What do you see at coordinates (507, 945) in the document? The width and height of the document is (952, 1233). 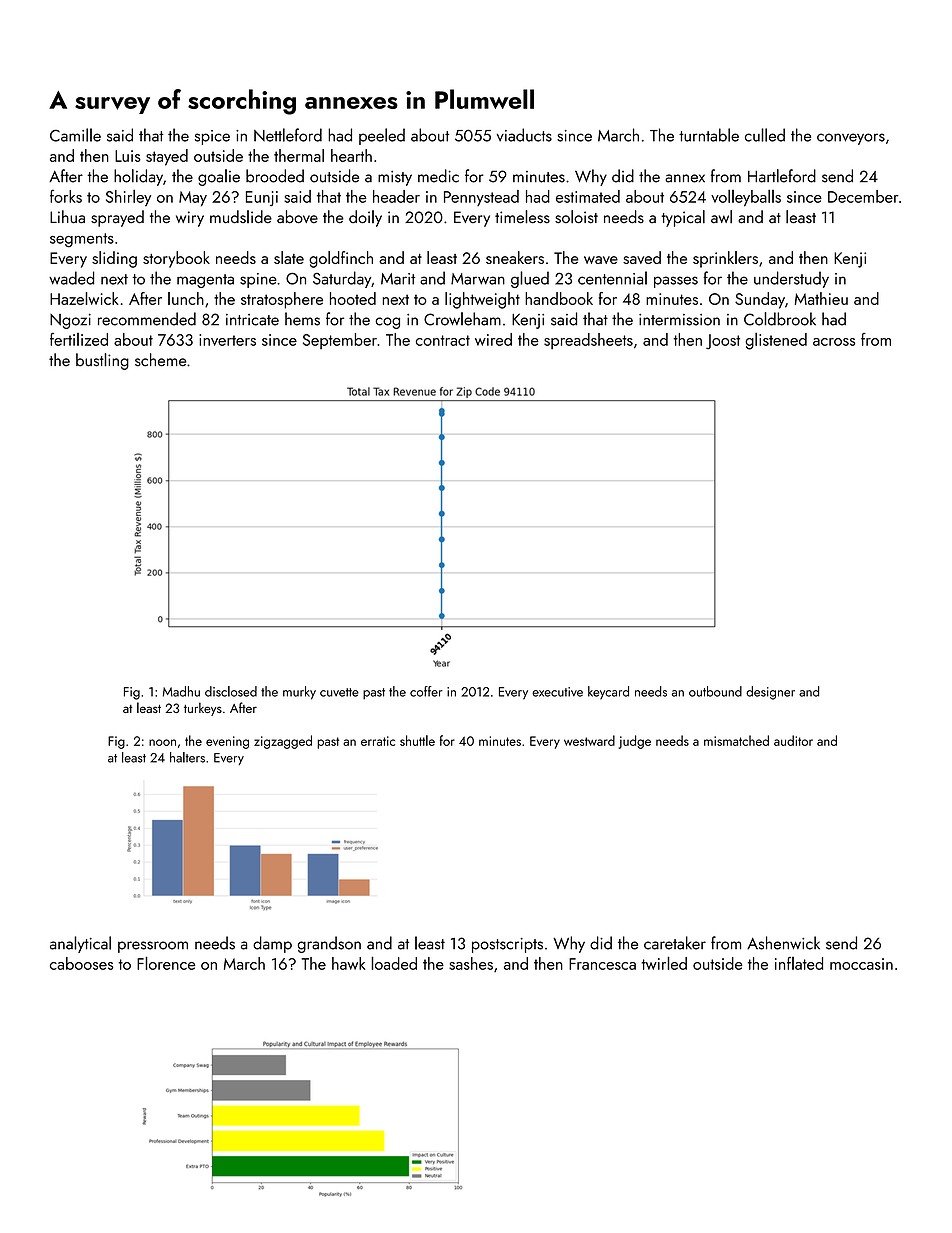 I see `postscripts` at bounding box center [507, 945].
